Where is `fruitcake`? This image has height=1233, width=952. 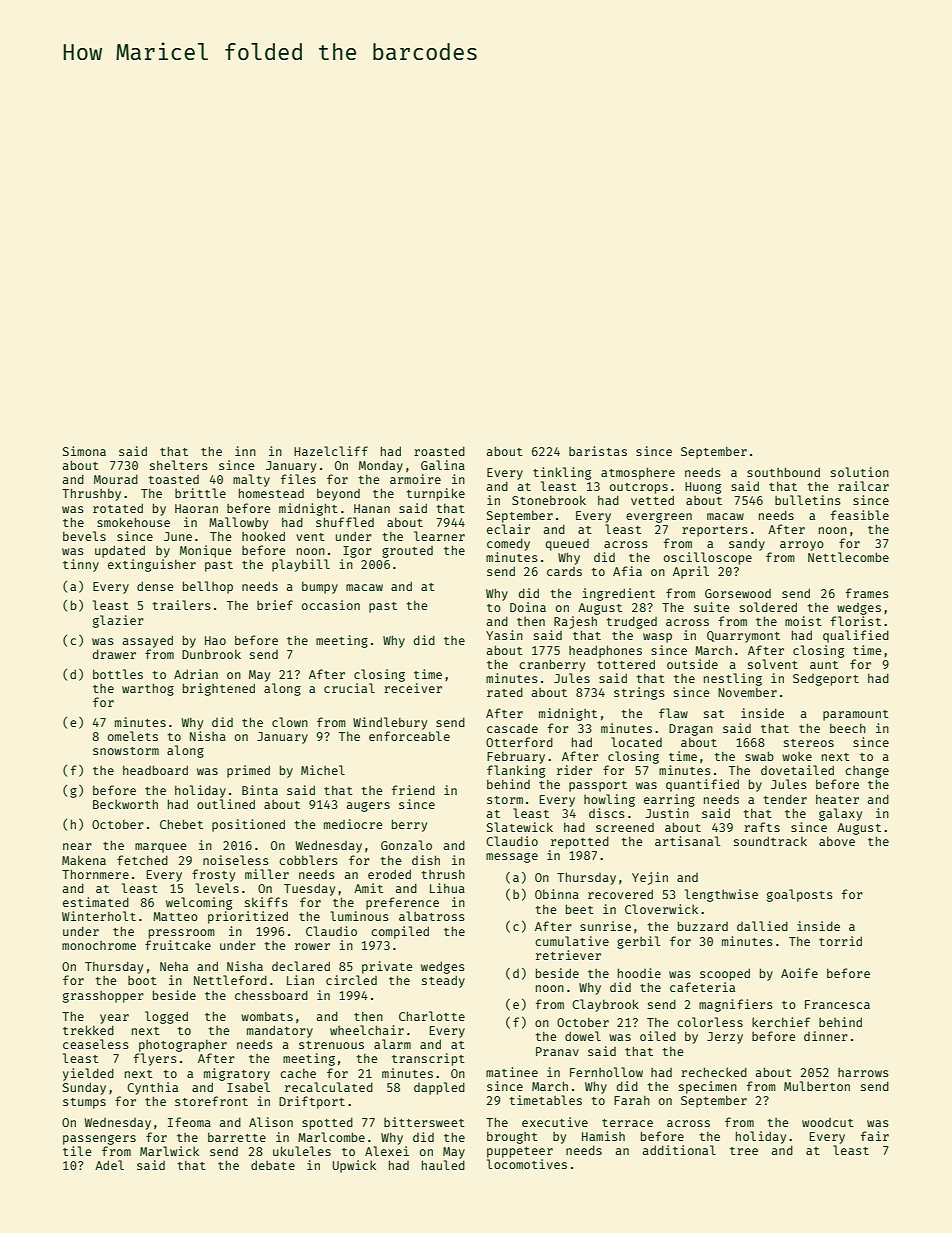 fruitcake is located at coordinates (178, 945).
